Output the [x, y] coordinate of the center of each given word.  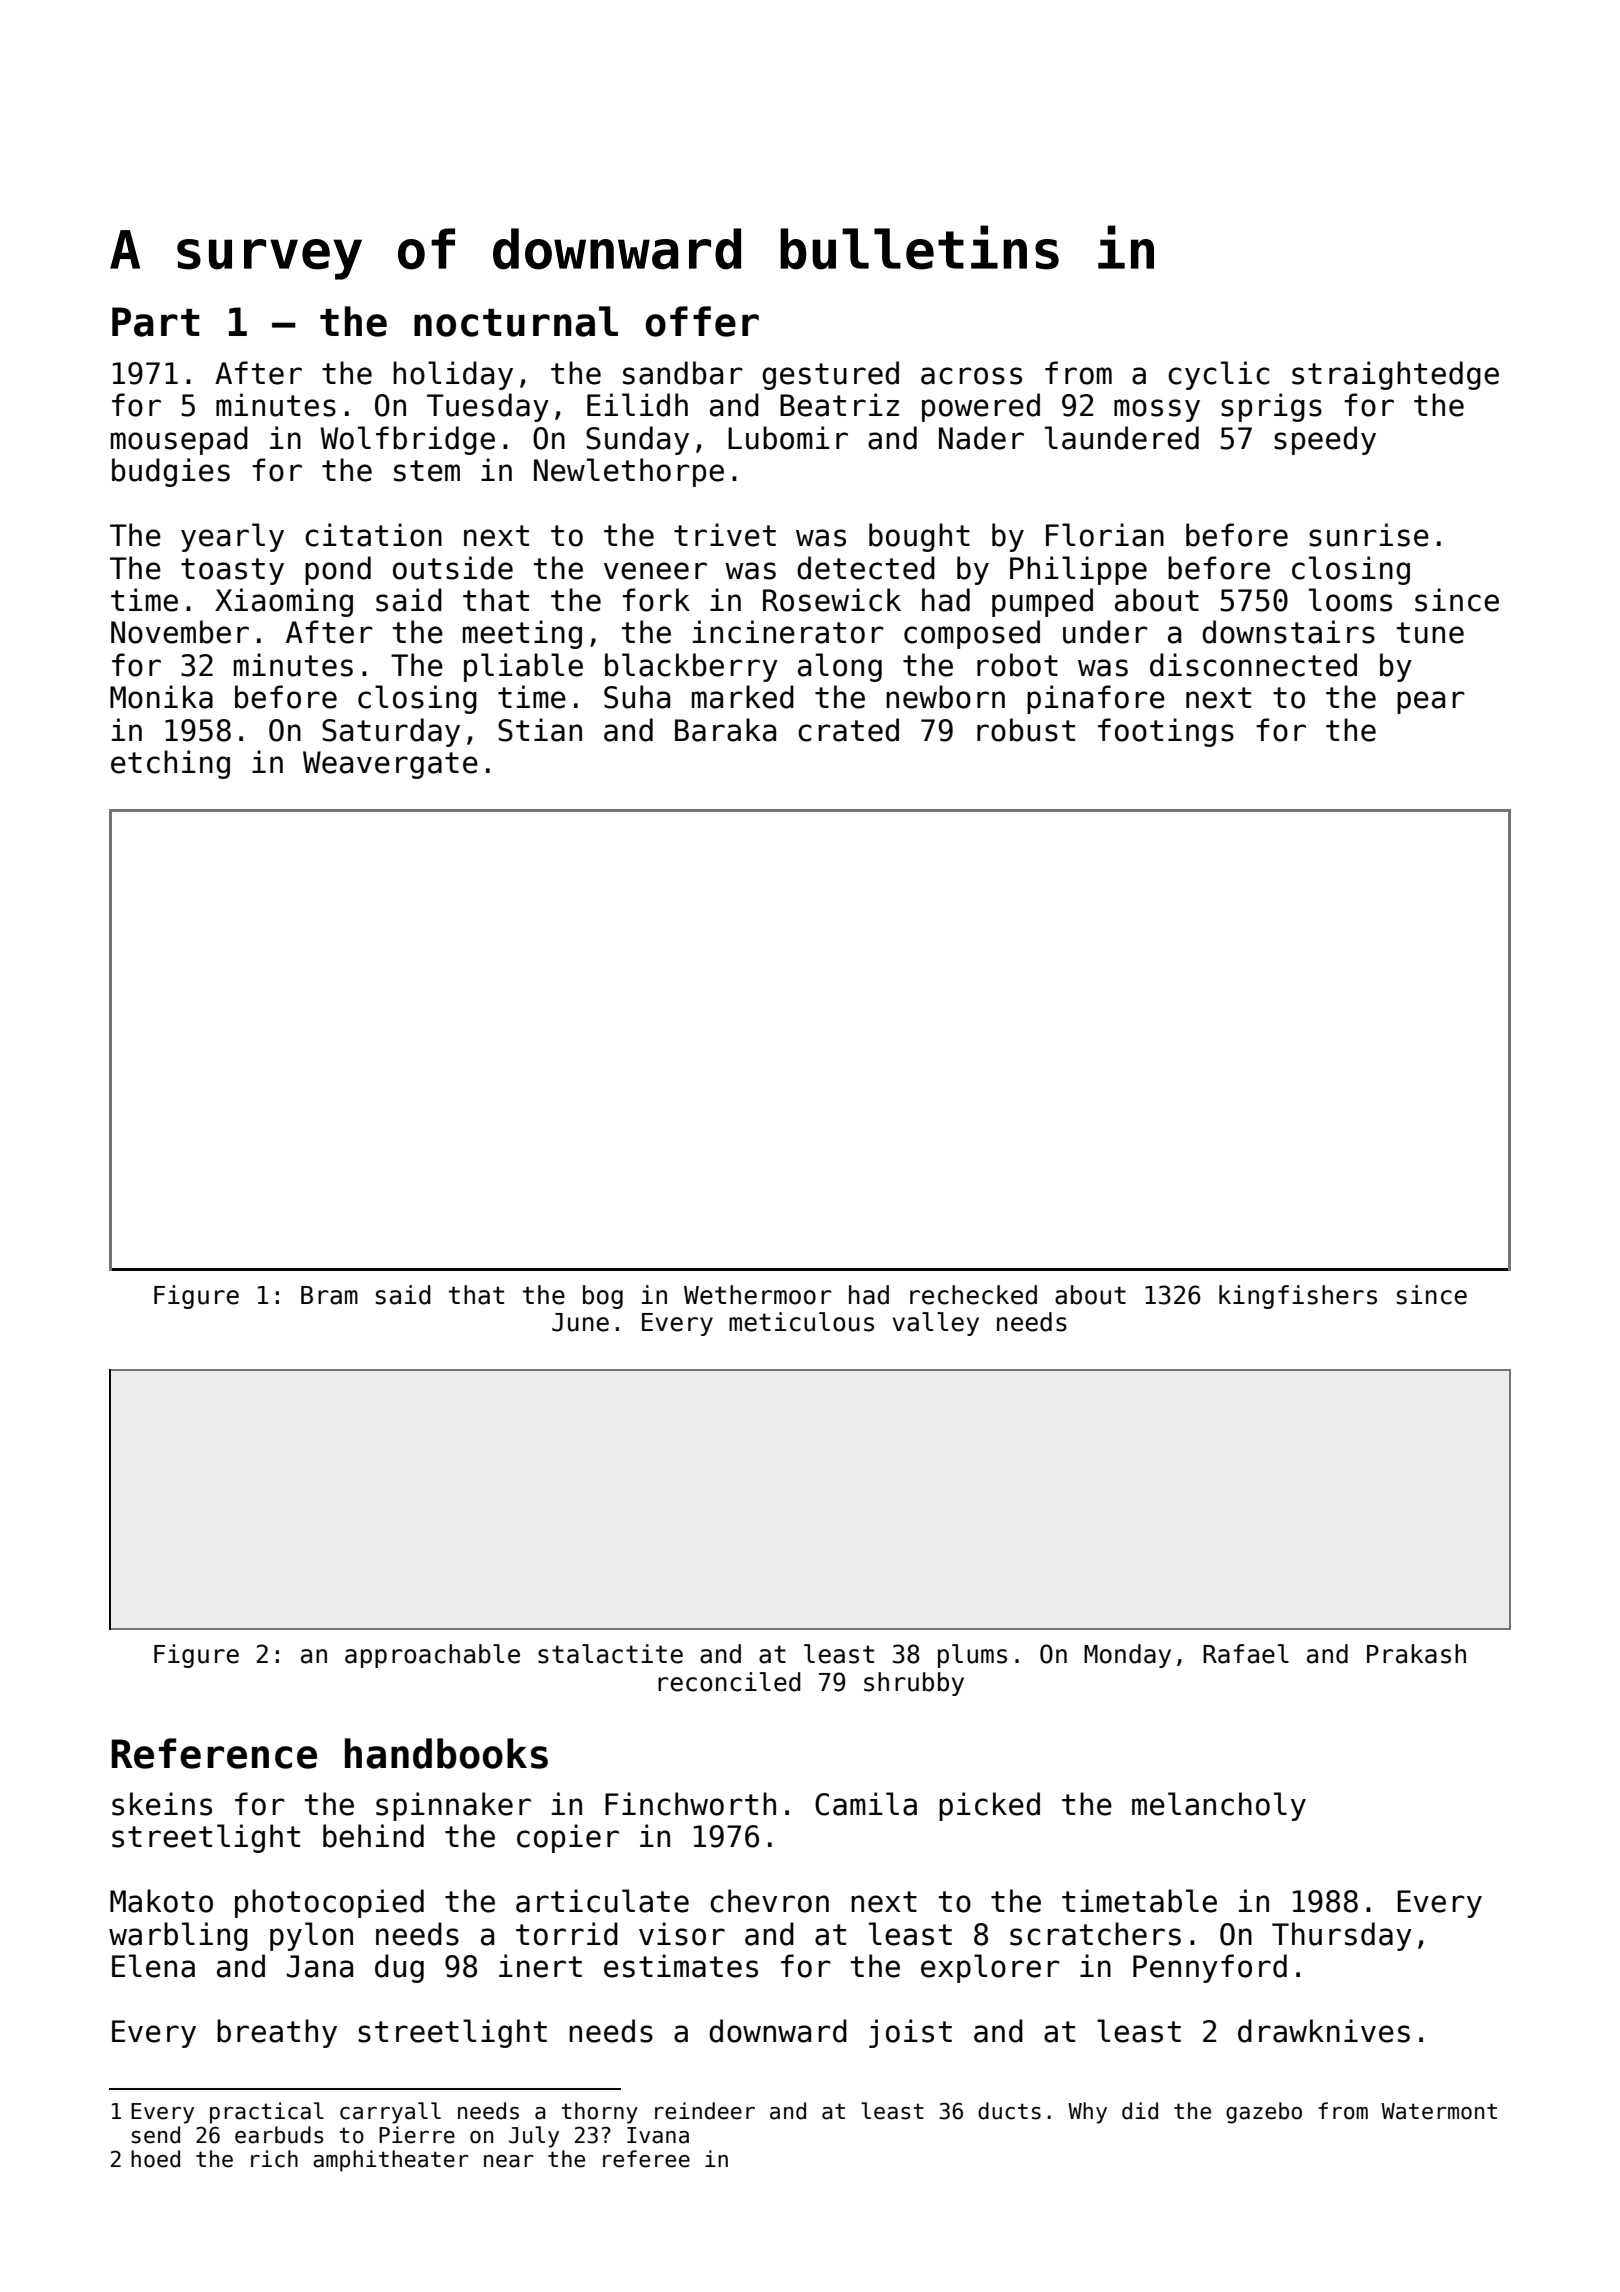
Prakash [1416, 1654]
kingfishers [1298, 1297]
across [971, 376]
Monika [161, 697]
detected [866, 568]
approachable [432, 1656]
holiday [453, 375]
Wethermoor [758, 1295]
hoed [155, 2159]
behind [373, 1836]
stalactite [610, 1654]
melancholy [1219, 1806]
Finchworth [690, 1804]
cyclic [1218, 375]
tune [1430, 633]
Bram [329, 1295]
